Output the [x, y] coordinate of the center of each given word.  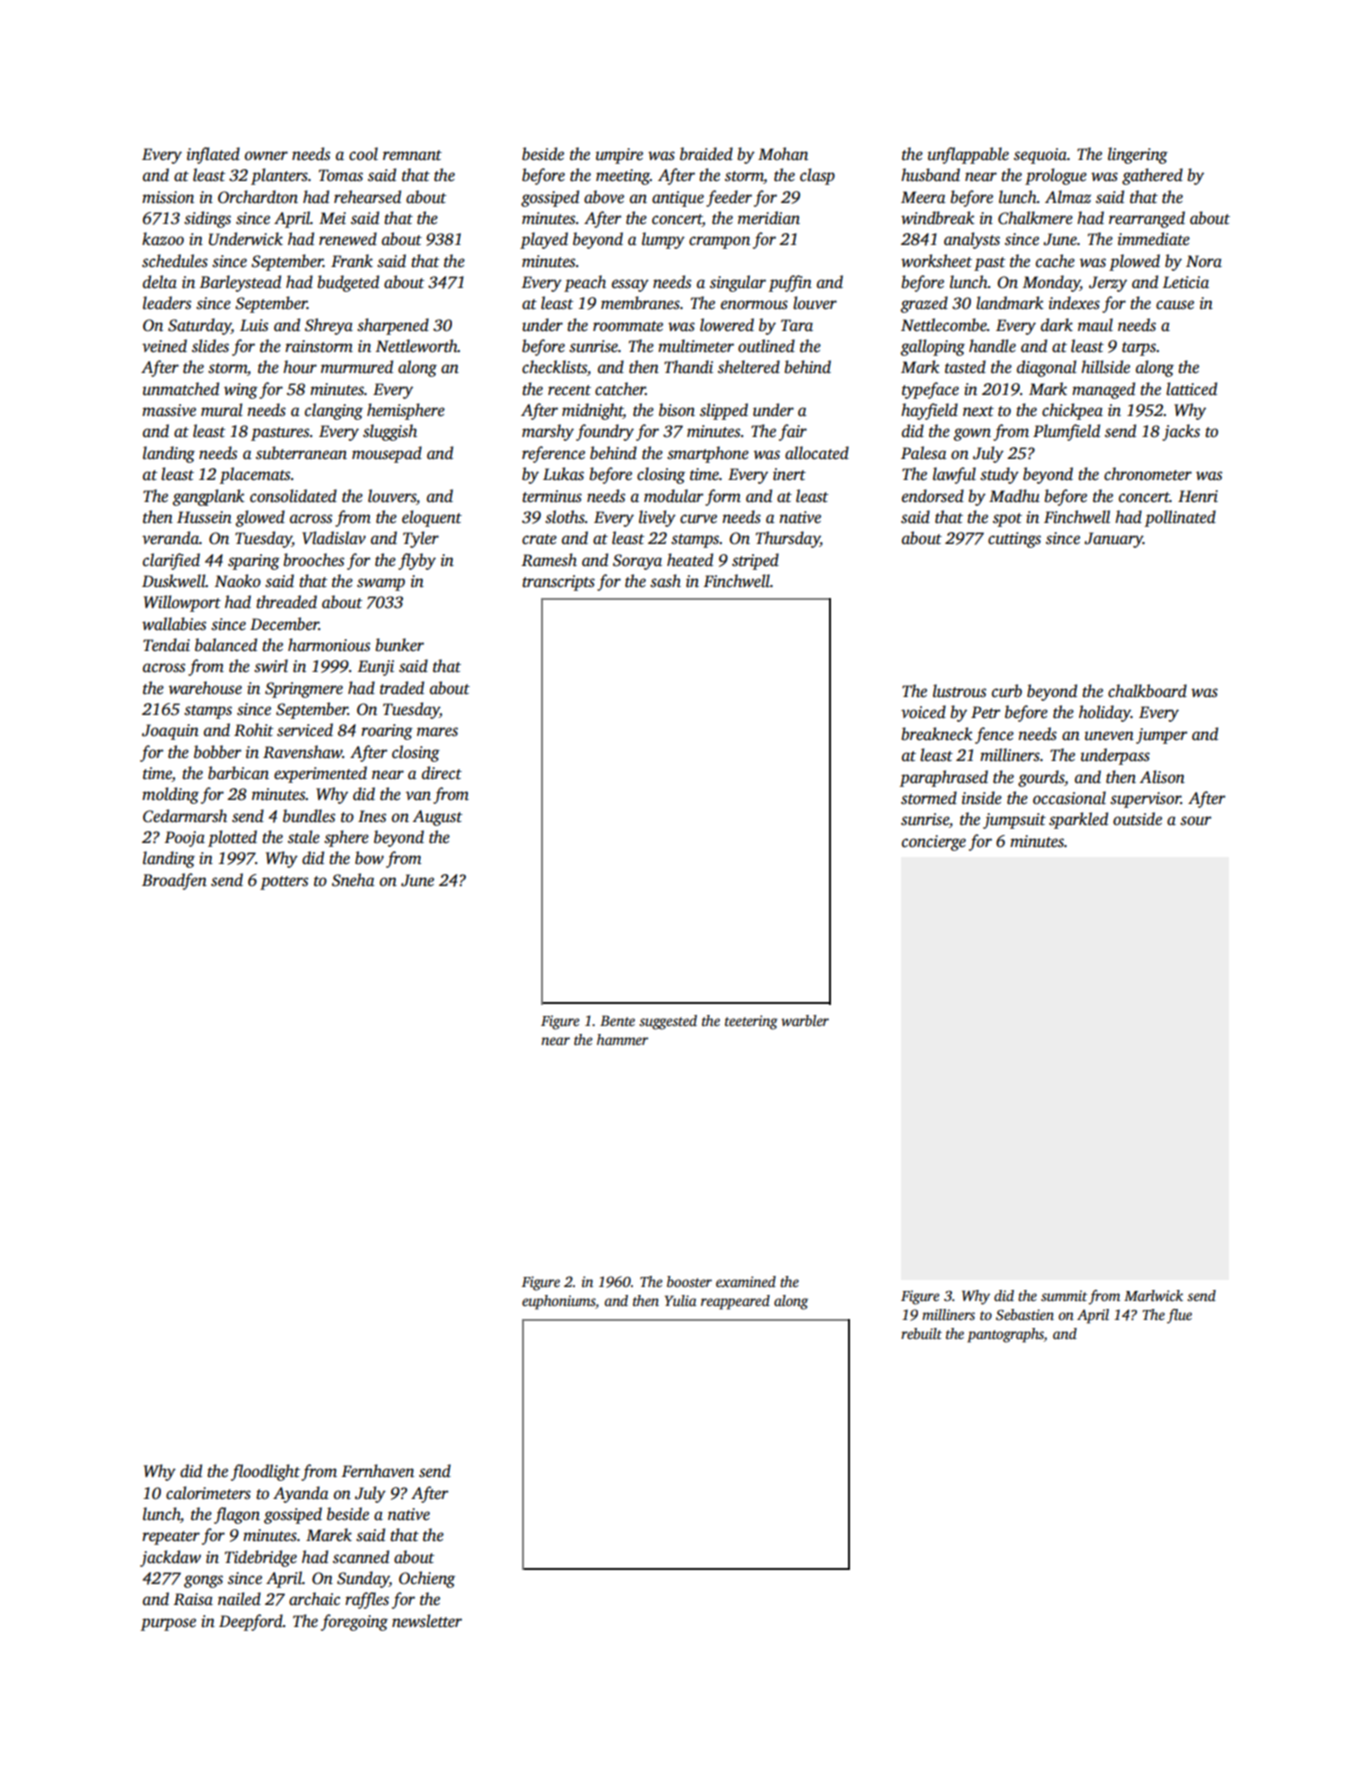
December [284, 624]
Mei [332, 218]
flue [1179, 1316]
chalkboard [1147, 691]
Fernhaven [378, 1471]
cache [1055, 261]
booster [689, 1281]
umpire [619, 156]
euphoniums [559, 1302]
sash [665, 581]
